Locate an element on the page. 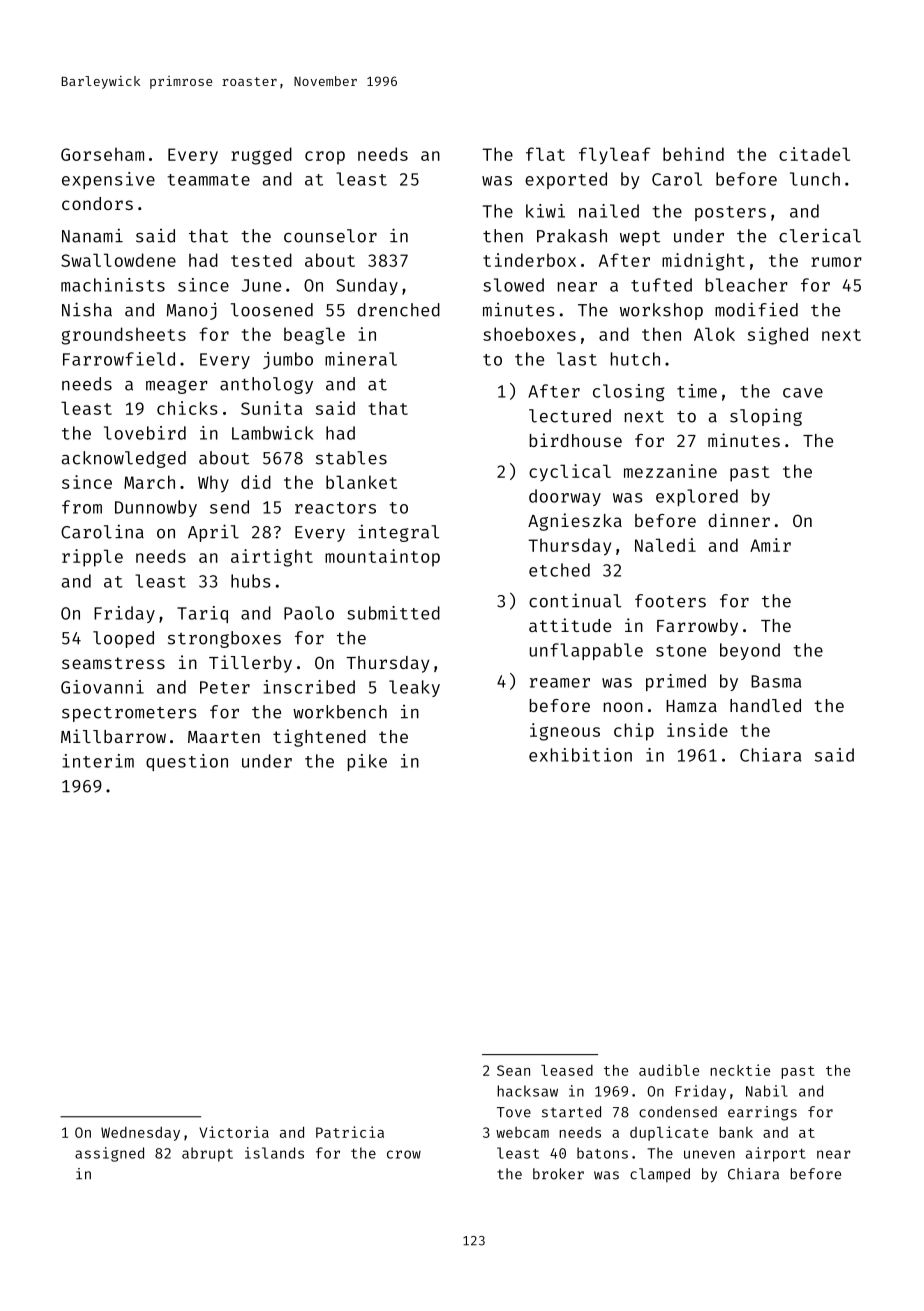 The height and width of the page is (1311, 924). crow is located at coordinates (404, 1154).
